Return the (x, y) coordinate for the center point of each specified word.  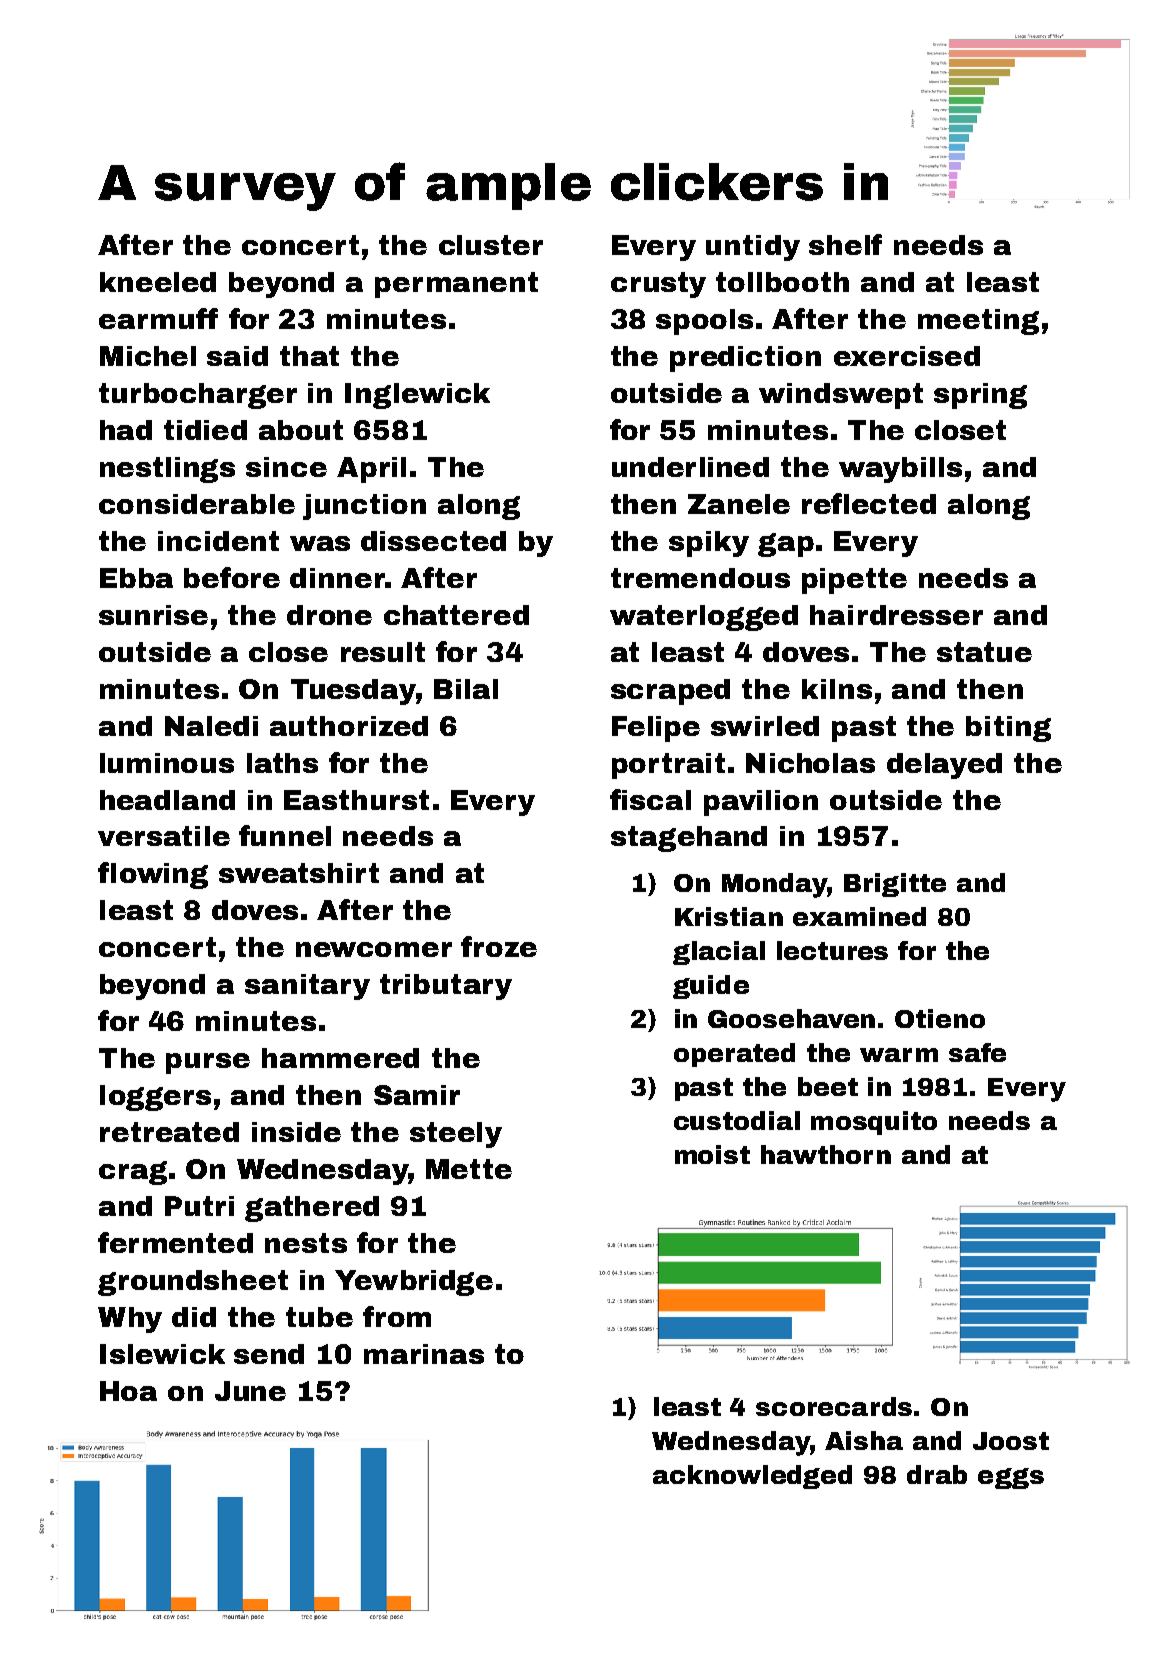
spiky (709, 544)
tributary (446, 987)
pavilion (761, 803)
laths (282, 763)
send (269, 1354)
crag (133, 1173)
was (320, 543)
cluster (491, 245)
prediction (745, 359)
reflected (869, 503)
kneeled (158, 282)
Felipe (656, 729)
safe (977, 1052)
